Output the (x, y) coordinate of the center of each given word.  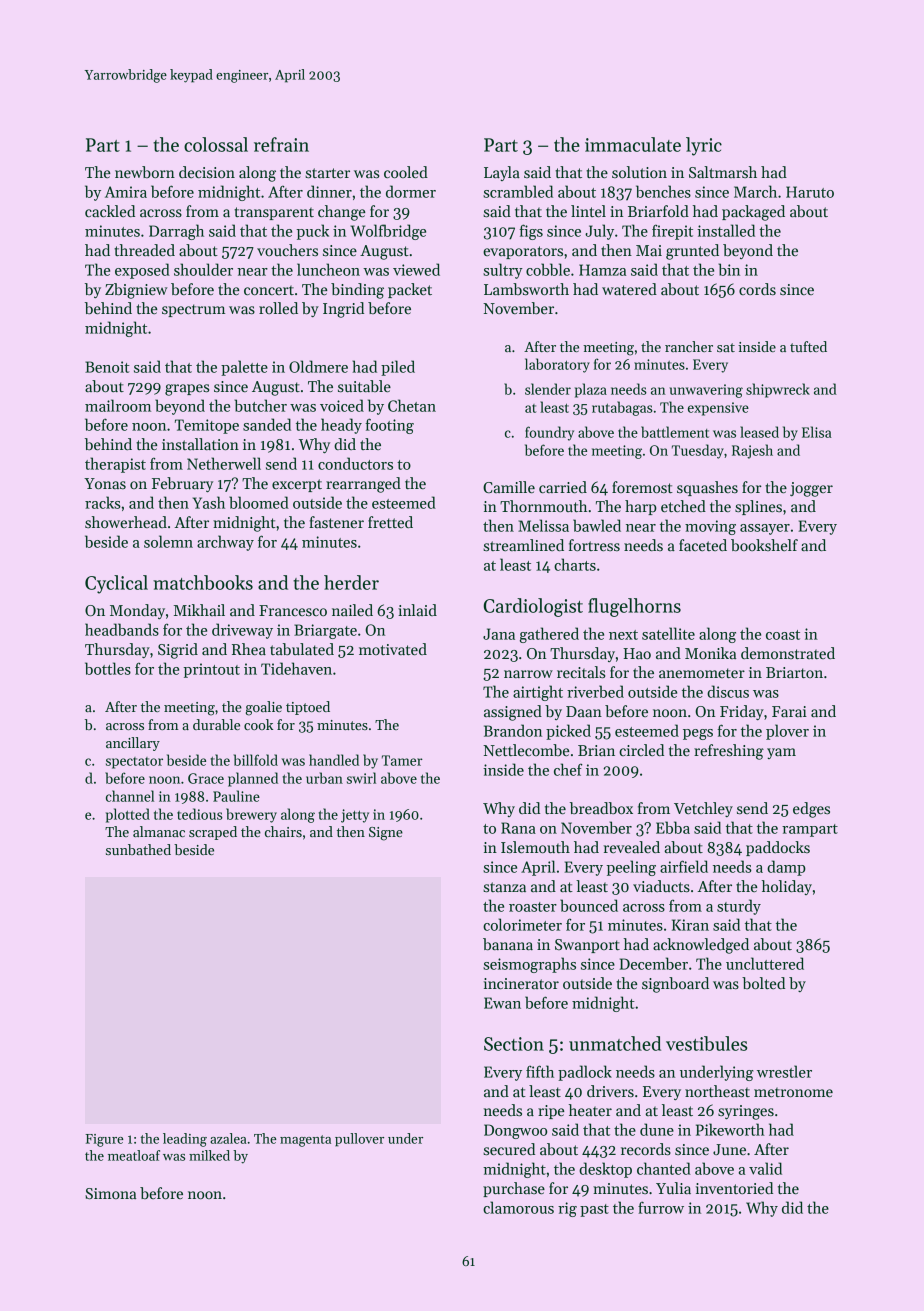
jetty (355, 816)
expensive (718, 409)
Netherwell (224, 463)
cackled (110, 211)
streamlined (523, 545)
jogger (811, 489)
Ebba (673, 827)
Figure (104, 1140)
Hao (637, 653)
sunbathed (138, 849)
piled (398, 368)
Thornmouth (543, 506)
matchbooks (203, 582)
